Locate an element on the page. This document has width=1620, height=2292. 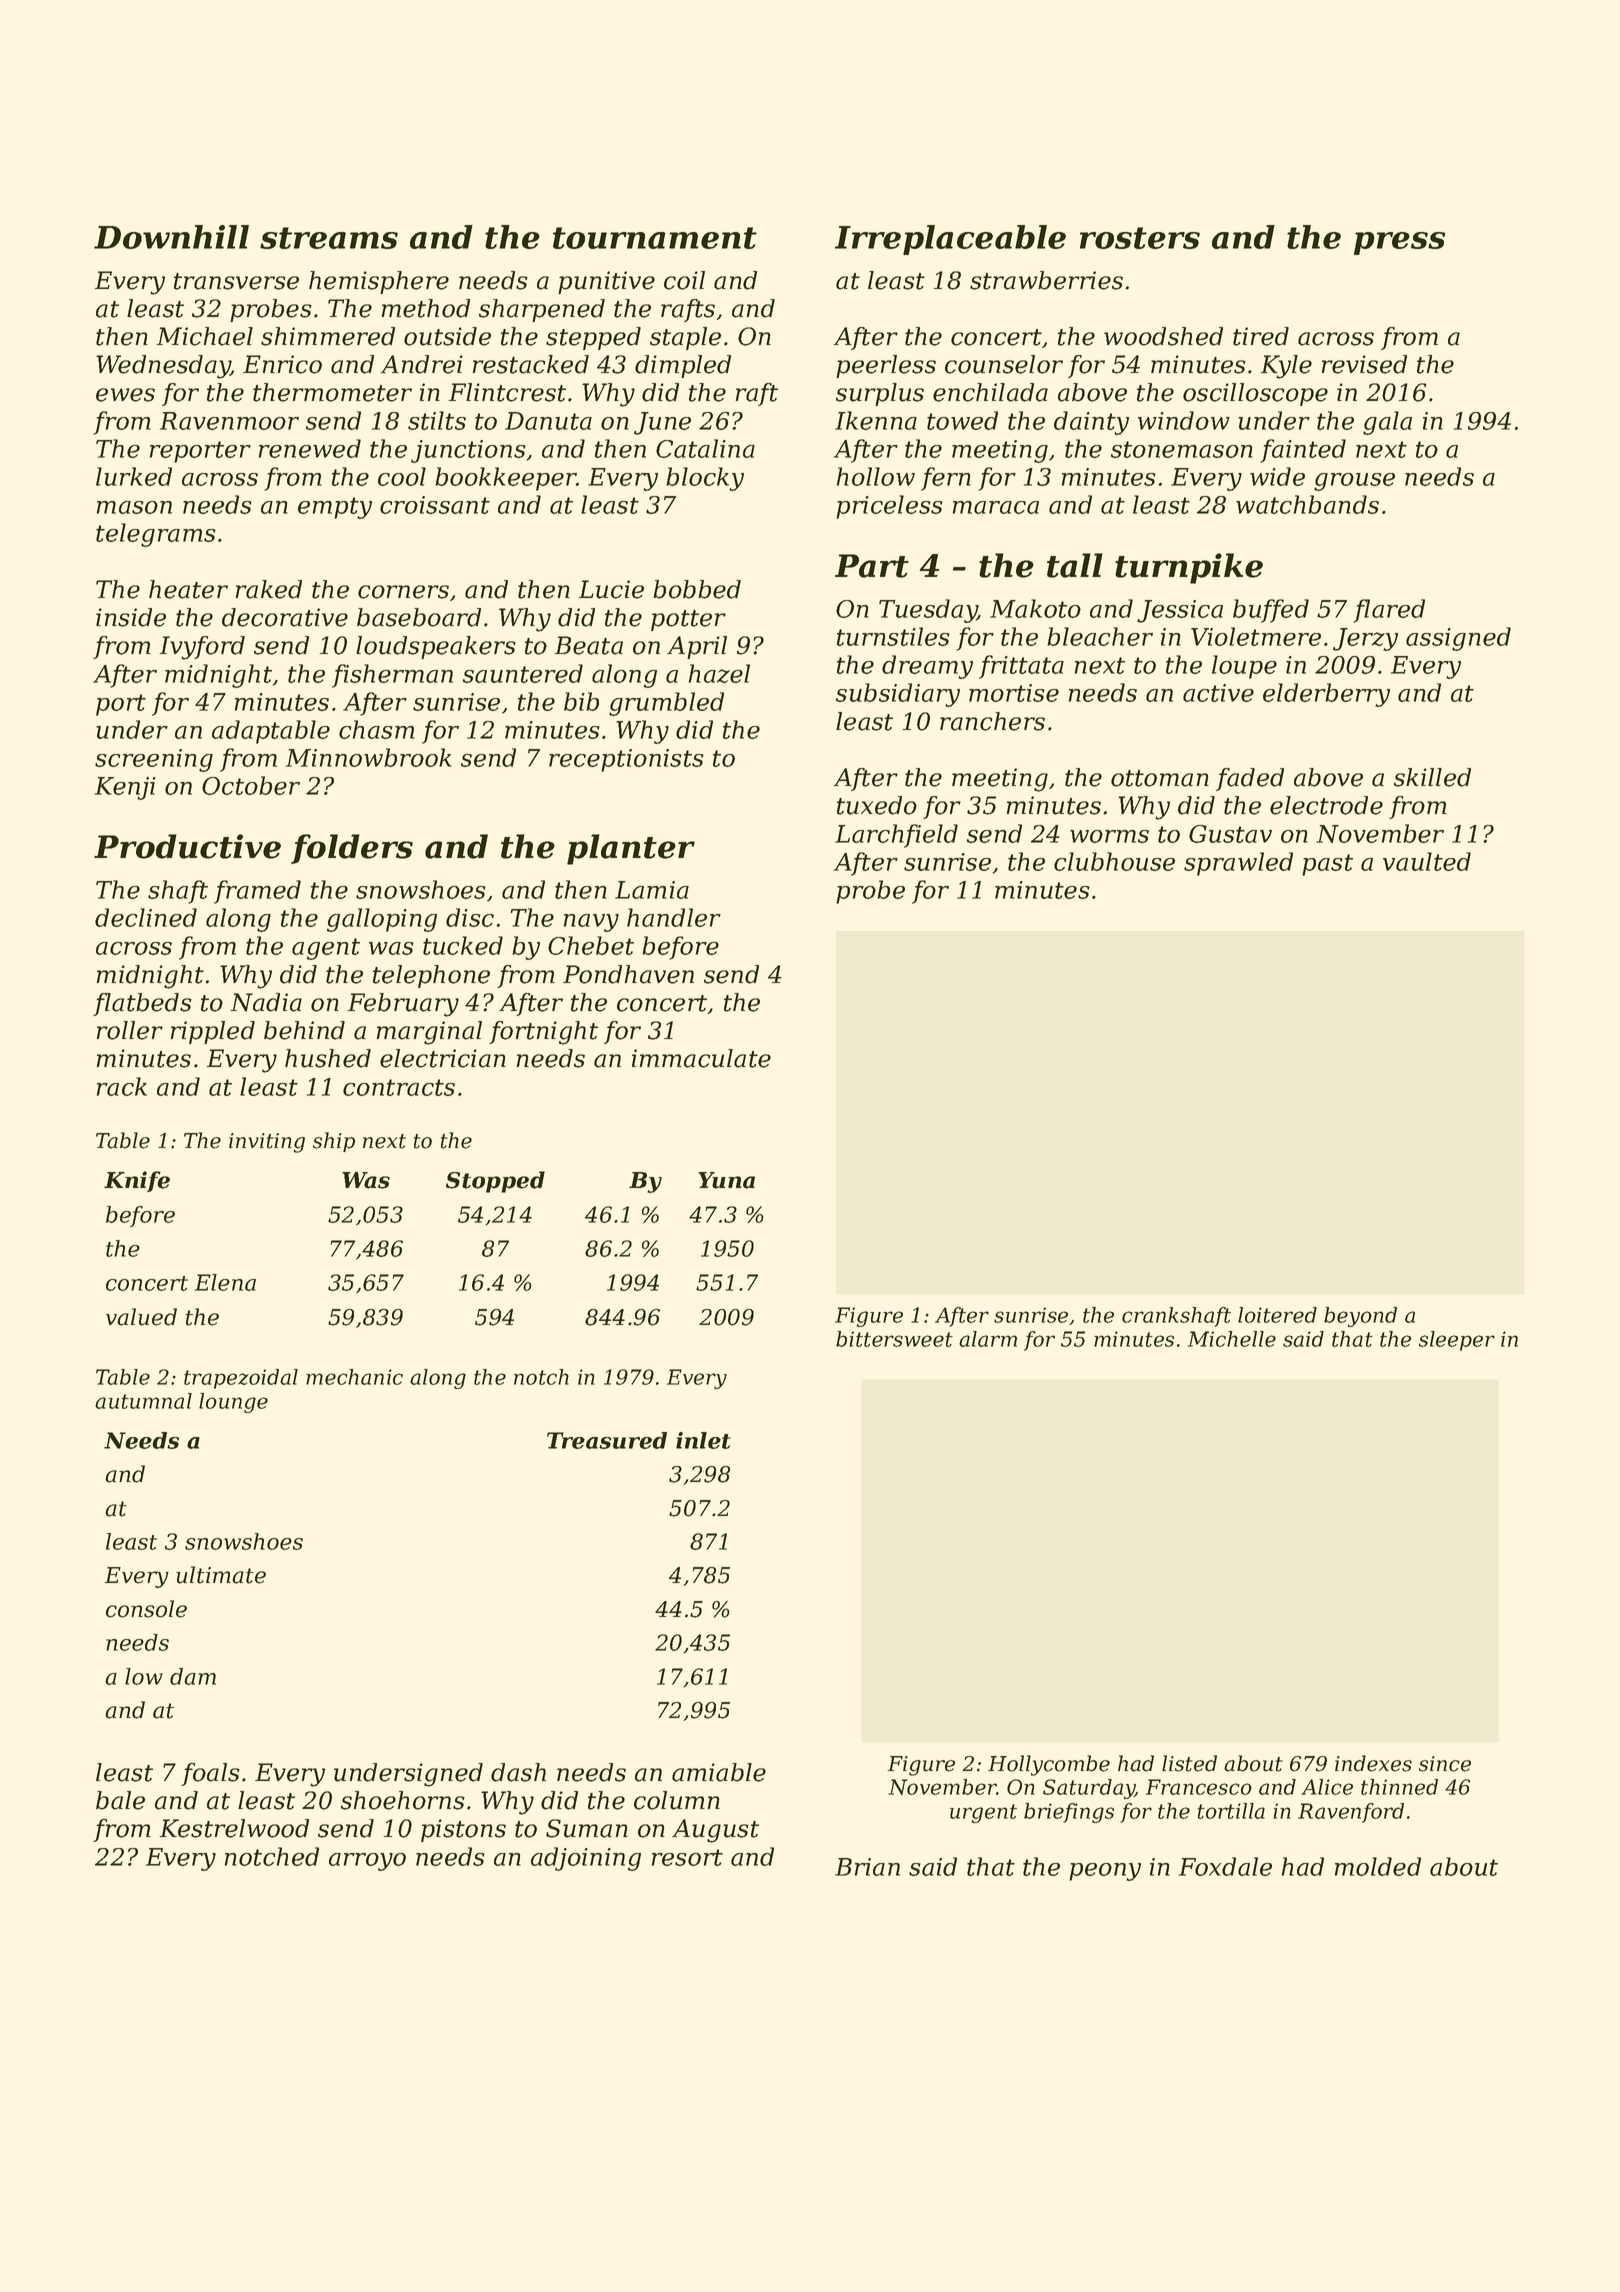
dam is located at coordinates (193, 1676).
